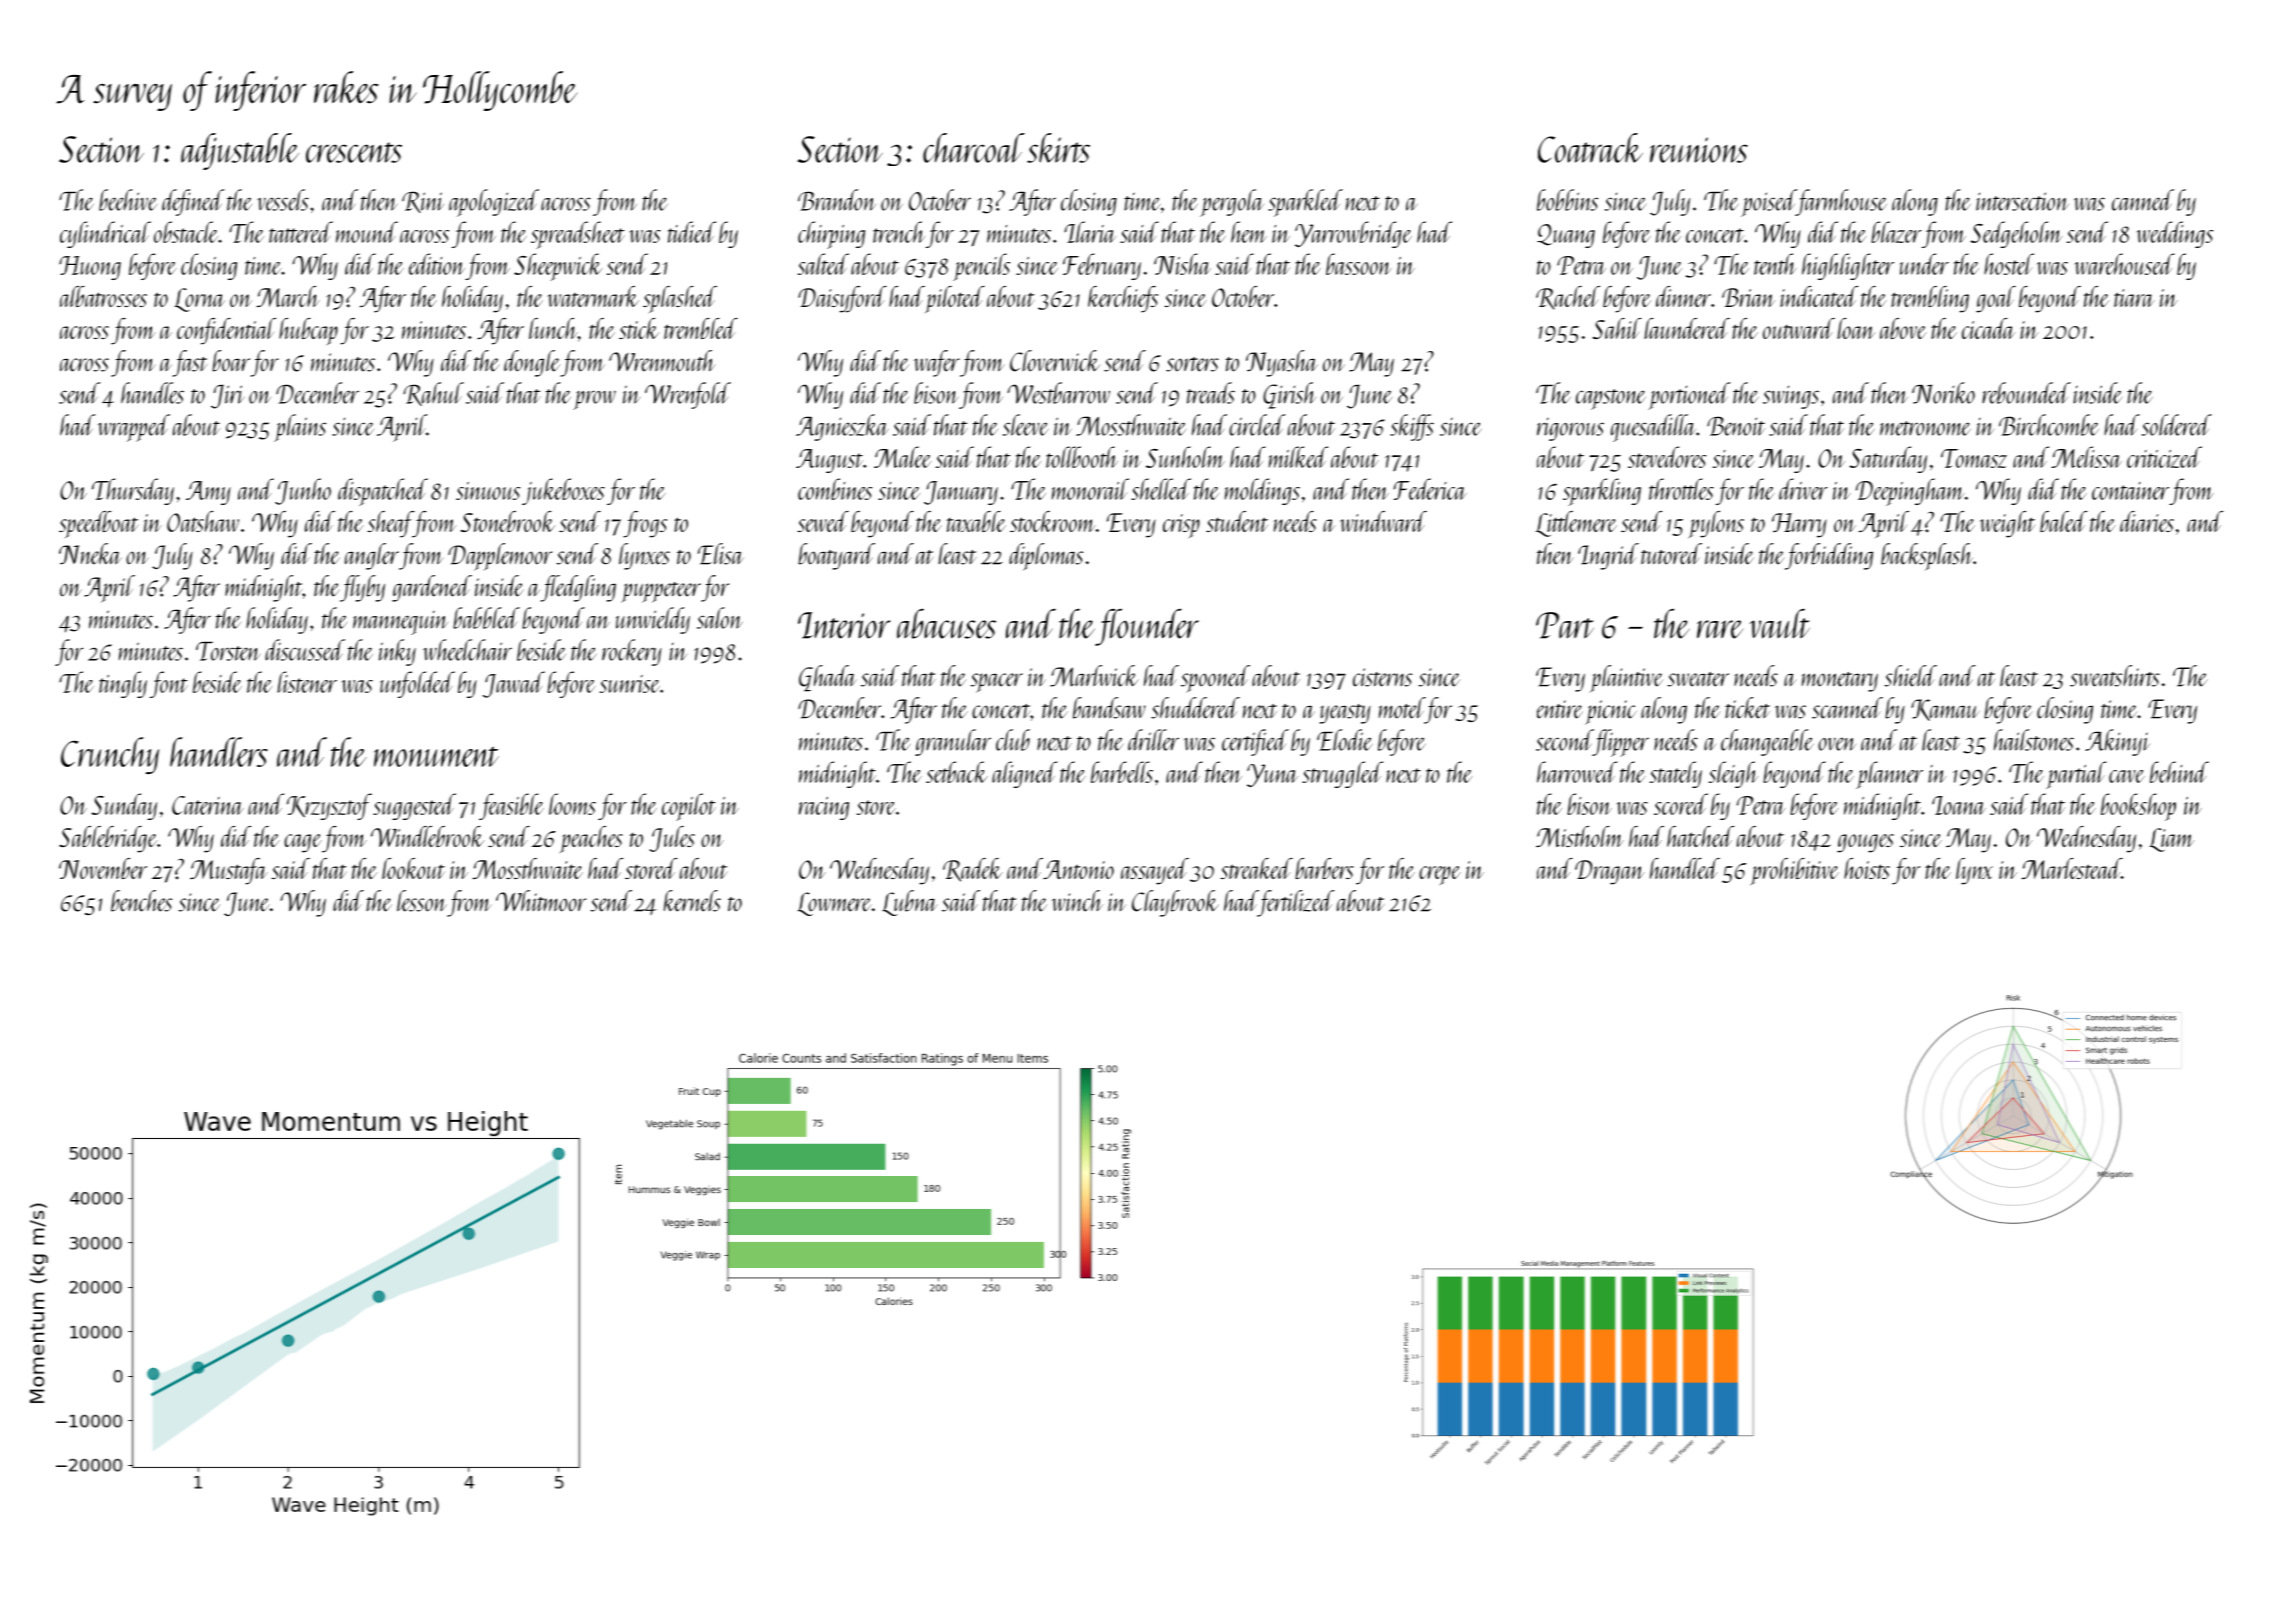 The height and width of the screenshot is (1614, 2282). Describe the element at coordinates (2026, 393) in the screenshot. I see `rebounded` at that location.
